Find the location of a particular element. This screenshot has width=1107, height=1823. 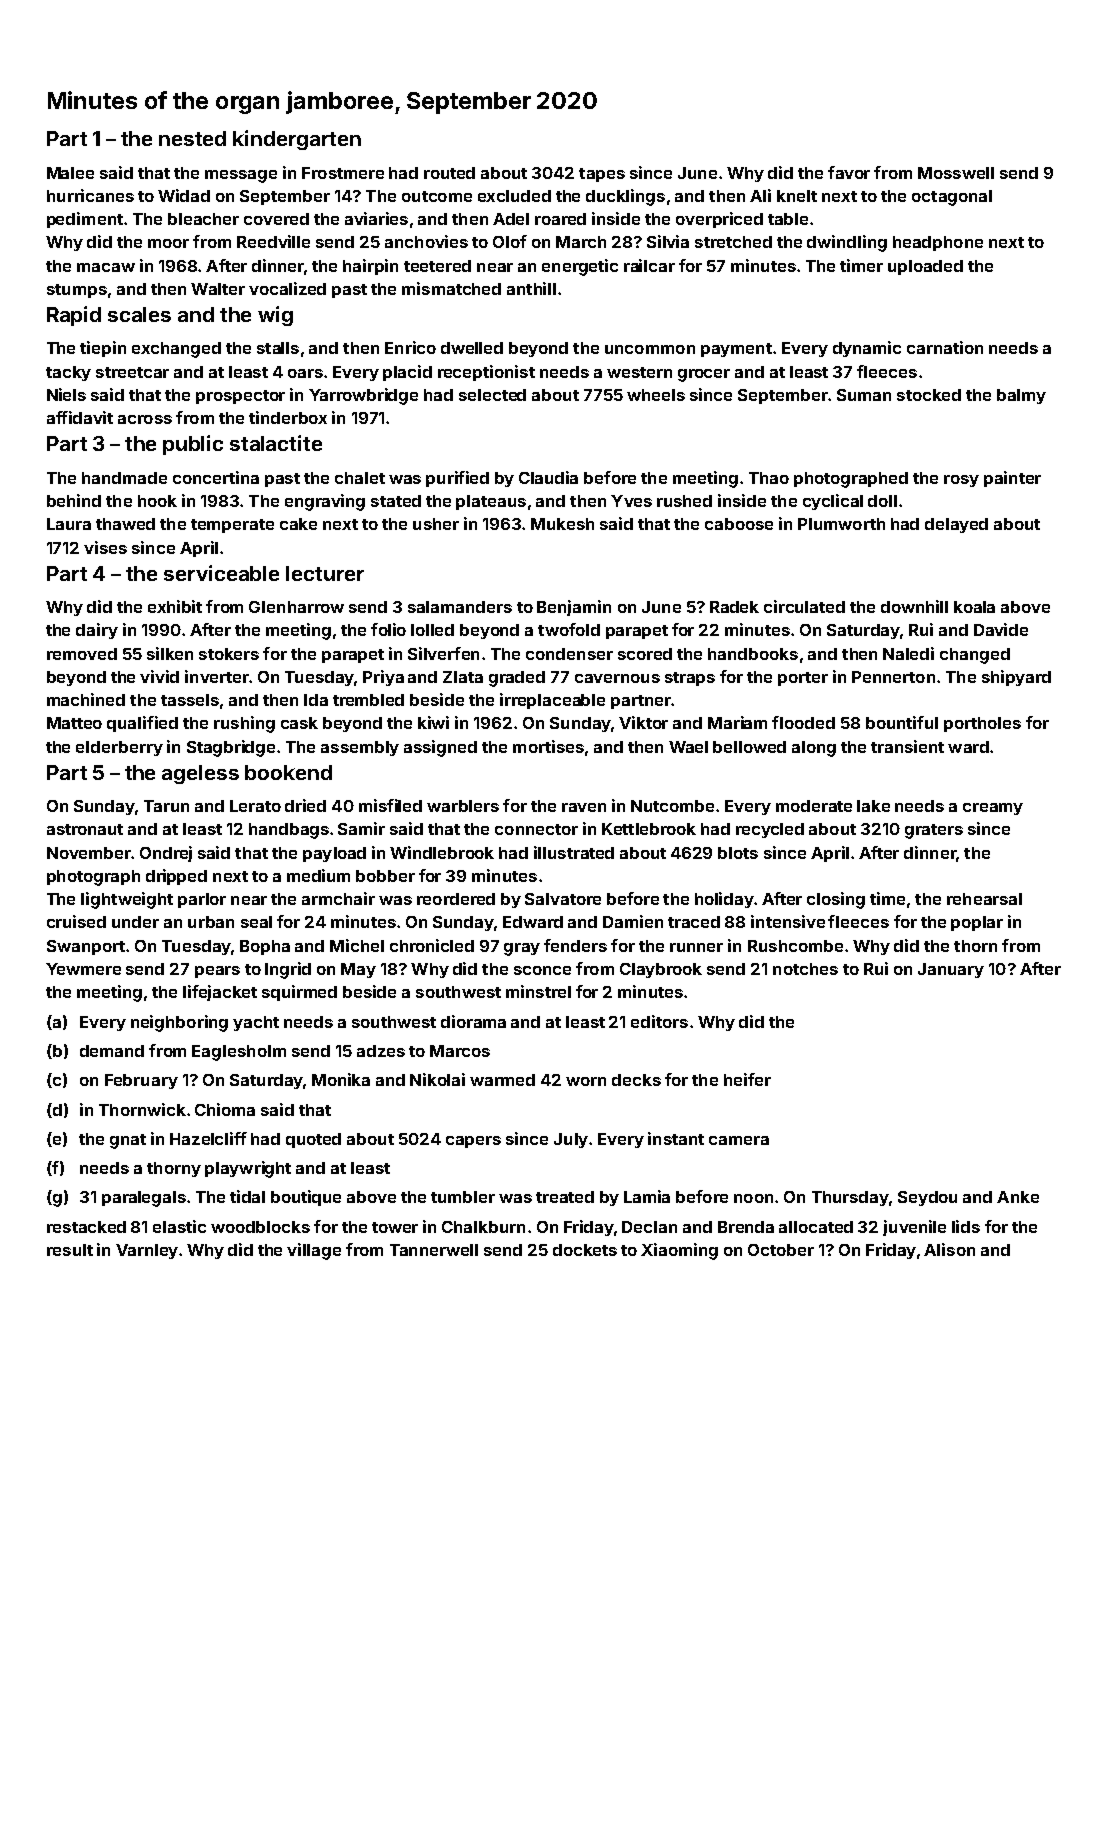

dwelled is located at coordinates (472, 348).
